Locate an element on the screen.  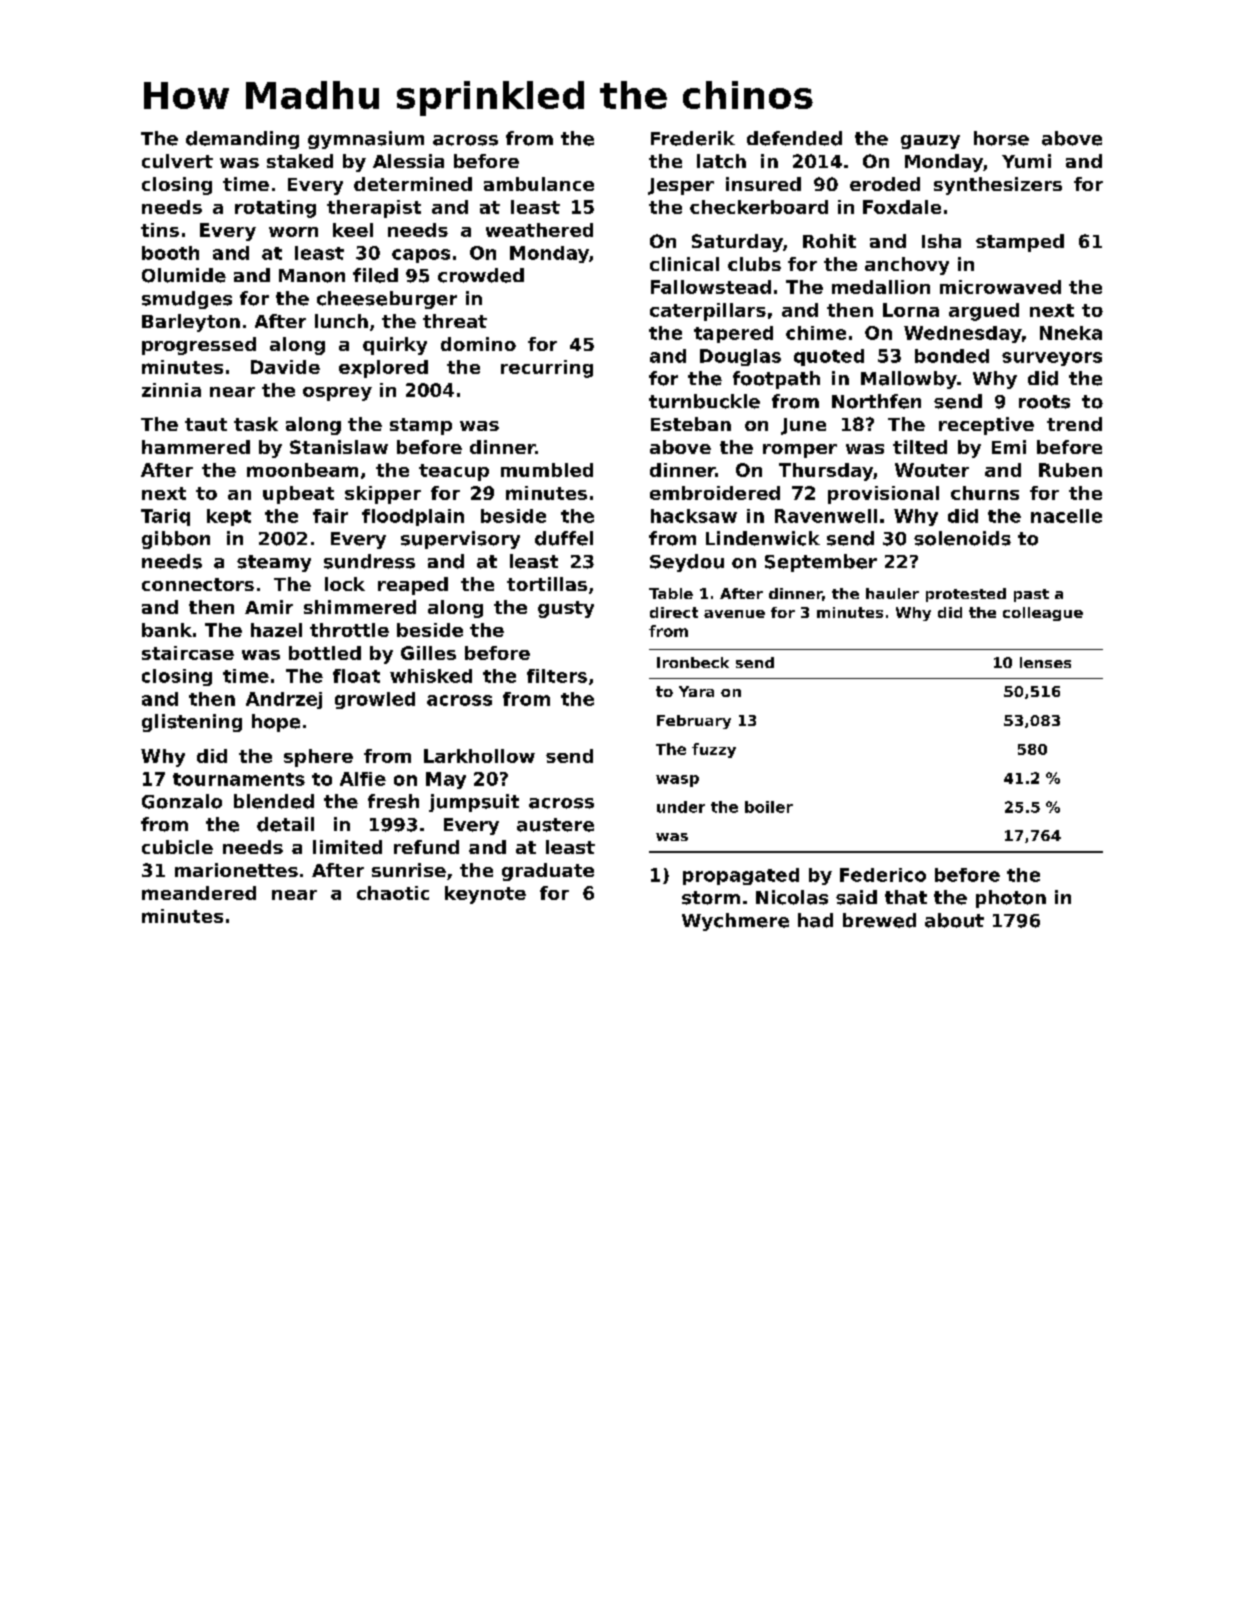
Frederik is located at coordinates (693, 138).
